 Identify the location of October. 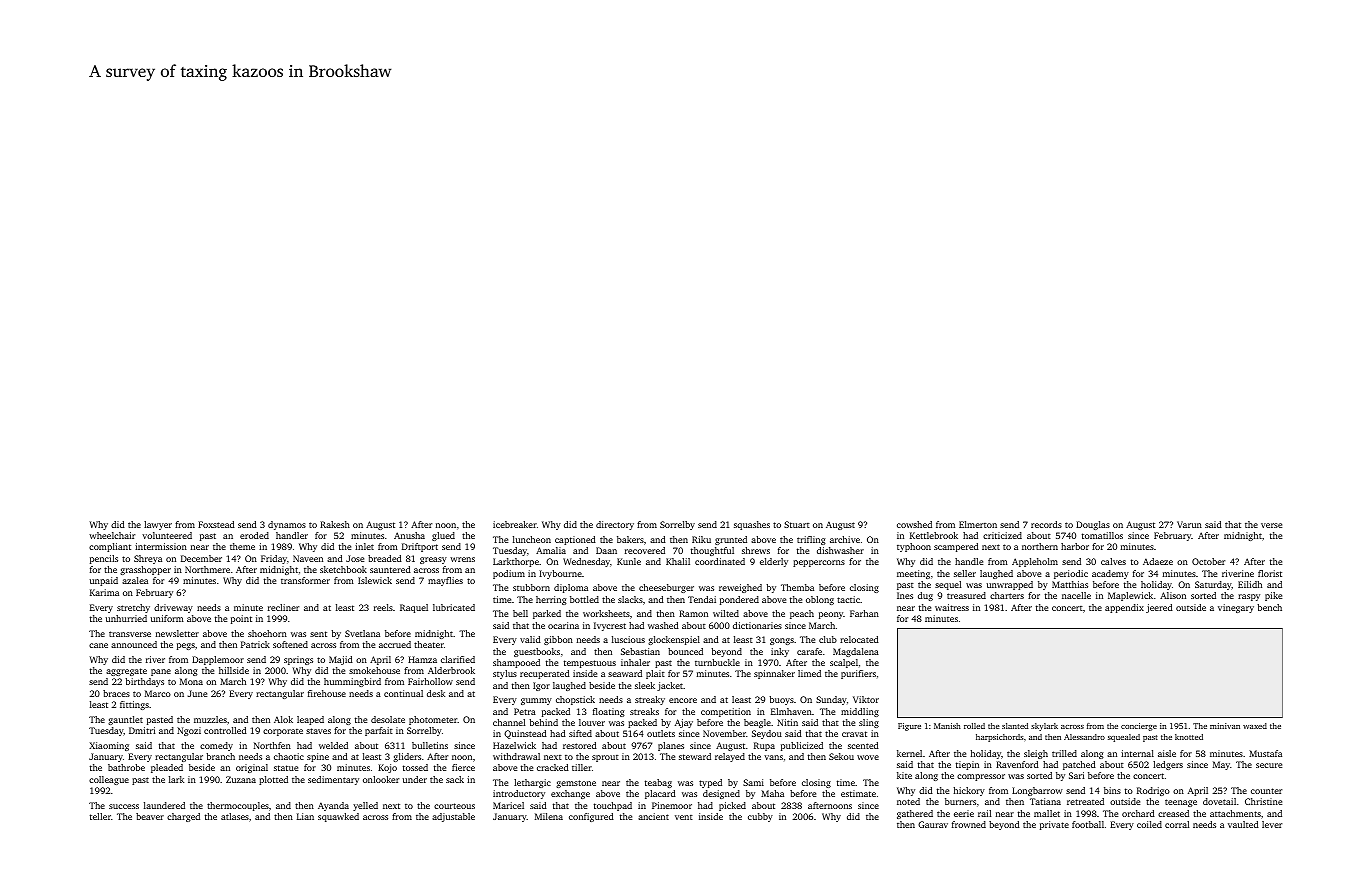
(1208, 561).
